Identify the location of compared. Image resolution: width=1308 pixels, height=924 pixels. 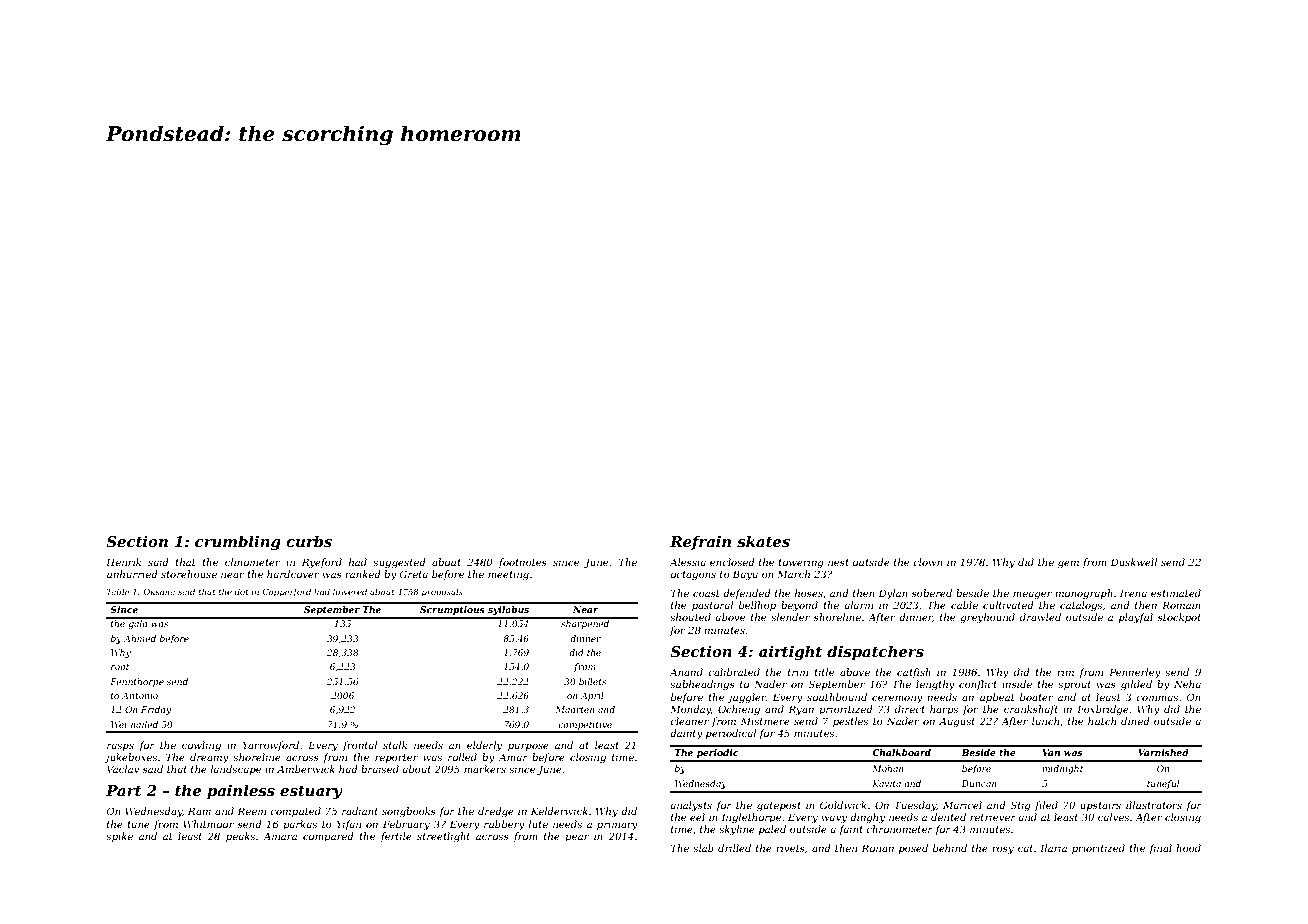
(328, 837).
